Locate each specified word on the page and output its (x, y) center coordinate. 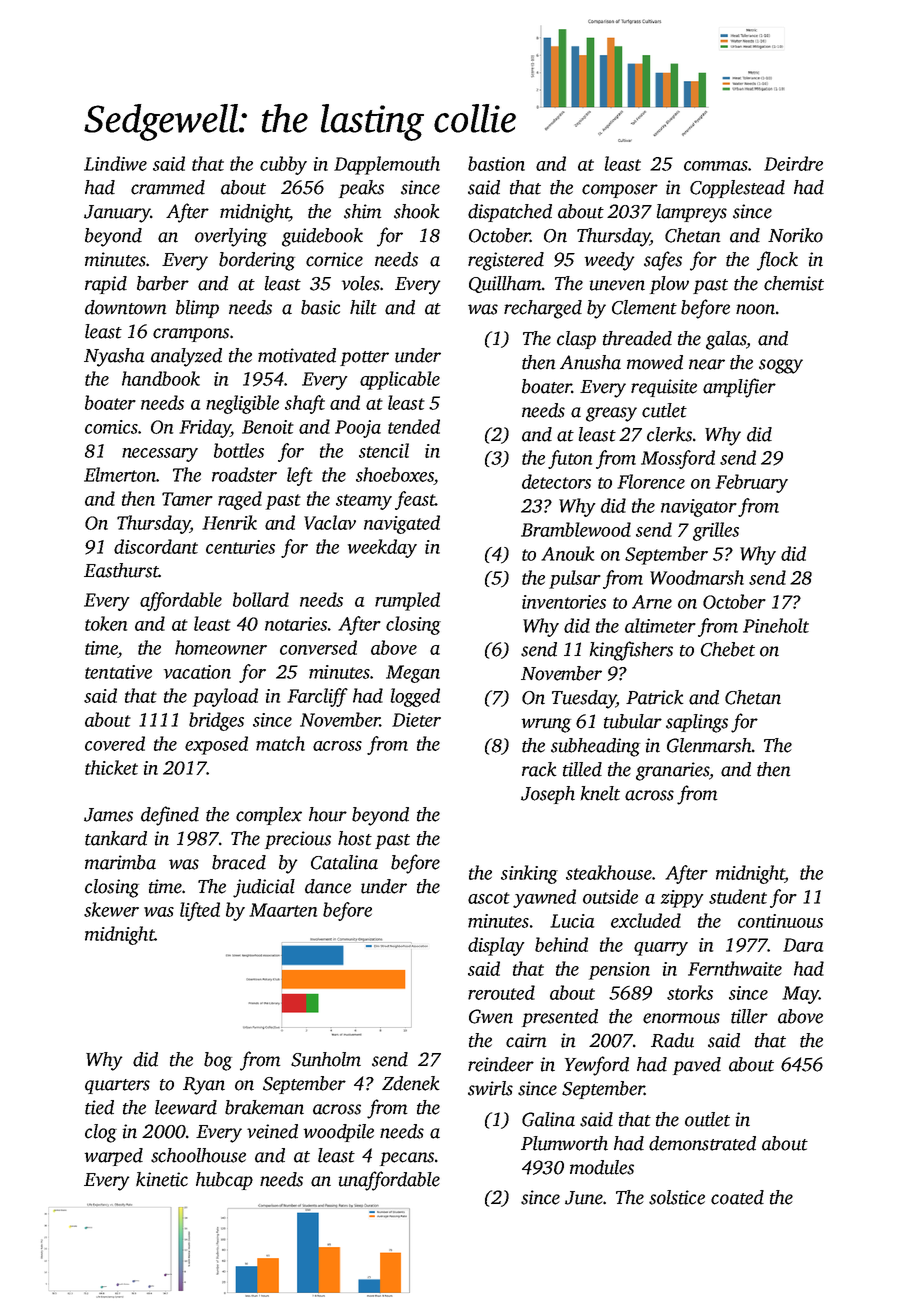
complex (269, 816)
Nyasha (114, 357)
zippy (682, 899)
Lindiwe (115, 163)
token (106, 623)
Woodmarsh (697, 577)
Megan (413, 674)
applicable (400, 380)
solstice (677, 1197)
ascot (489, 898)
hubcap (224, 1181)
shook (417, 211)
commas (716, 166)
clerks (669, 434)
